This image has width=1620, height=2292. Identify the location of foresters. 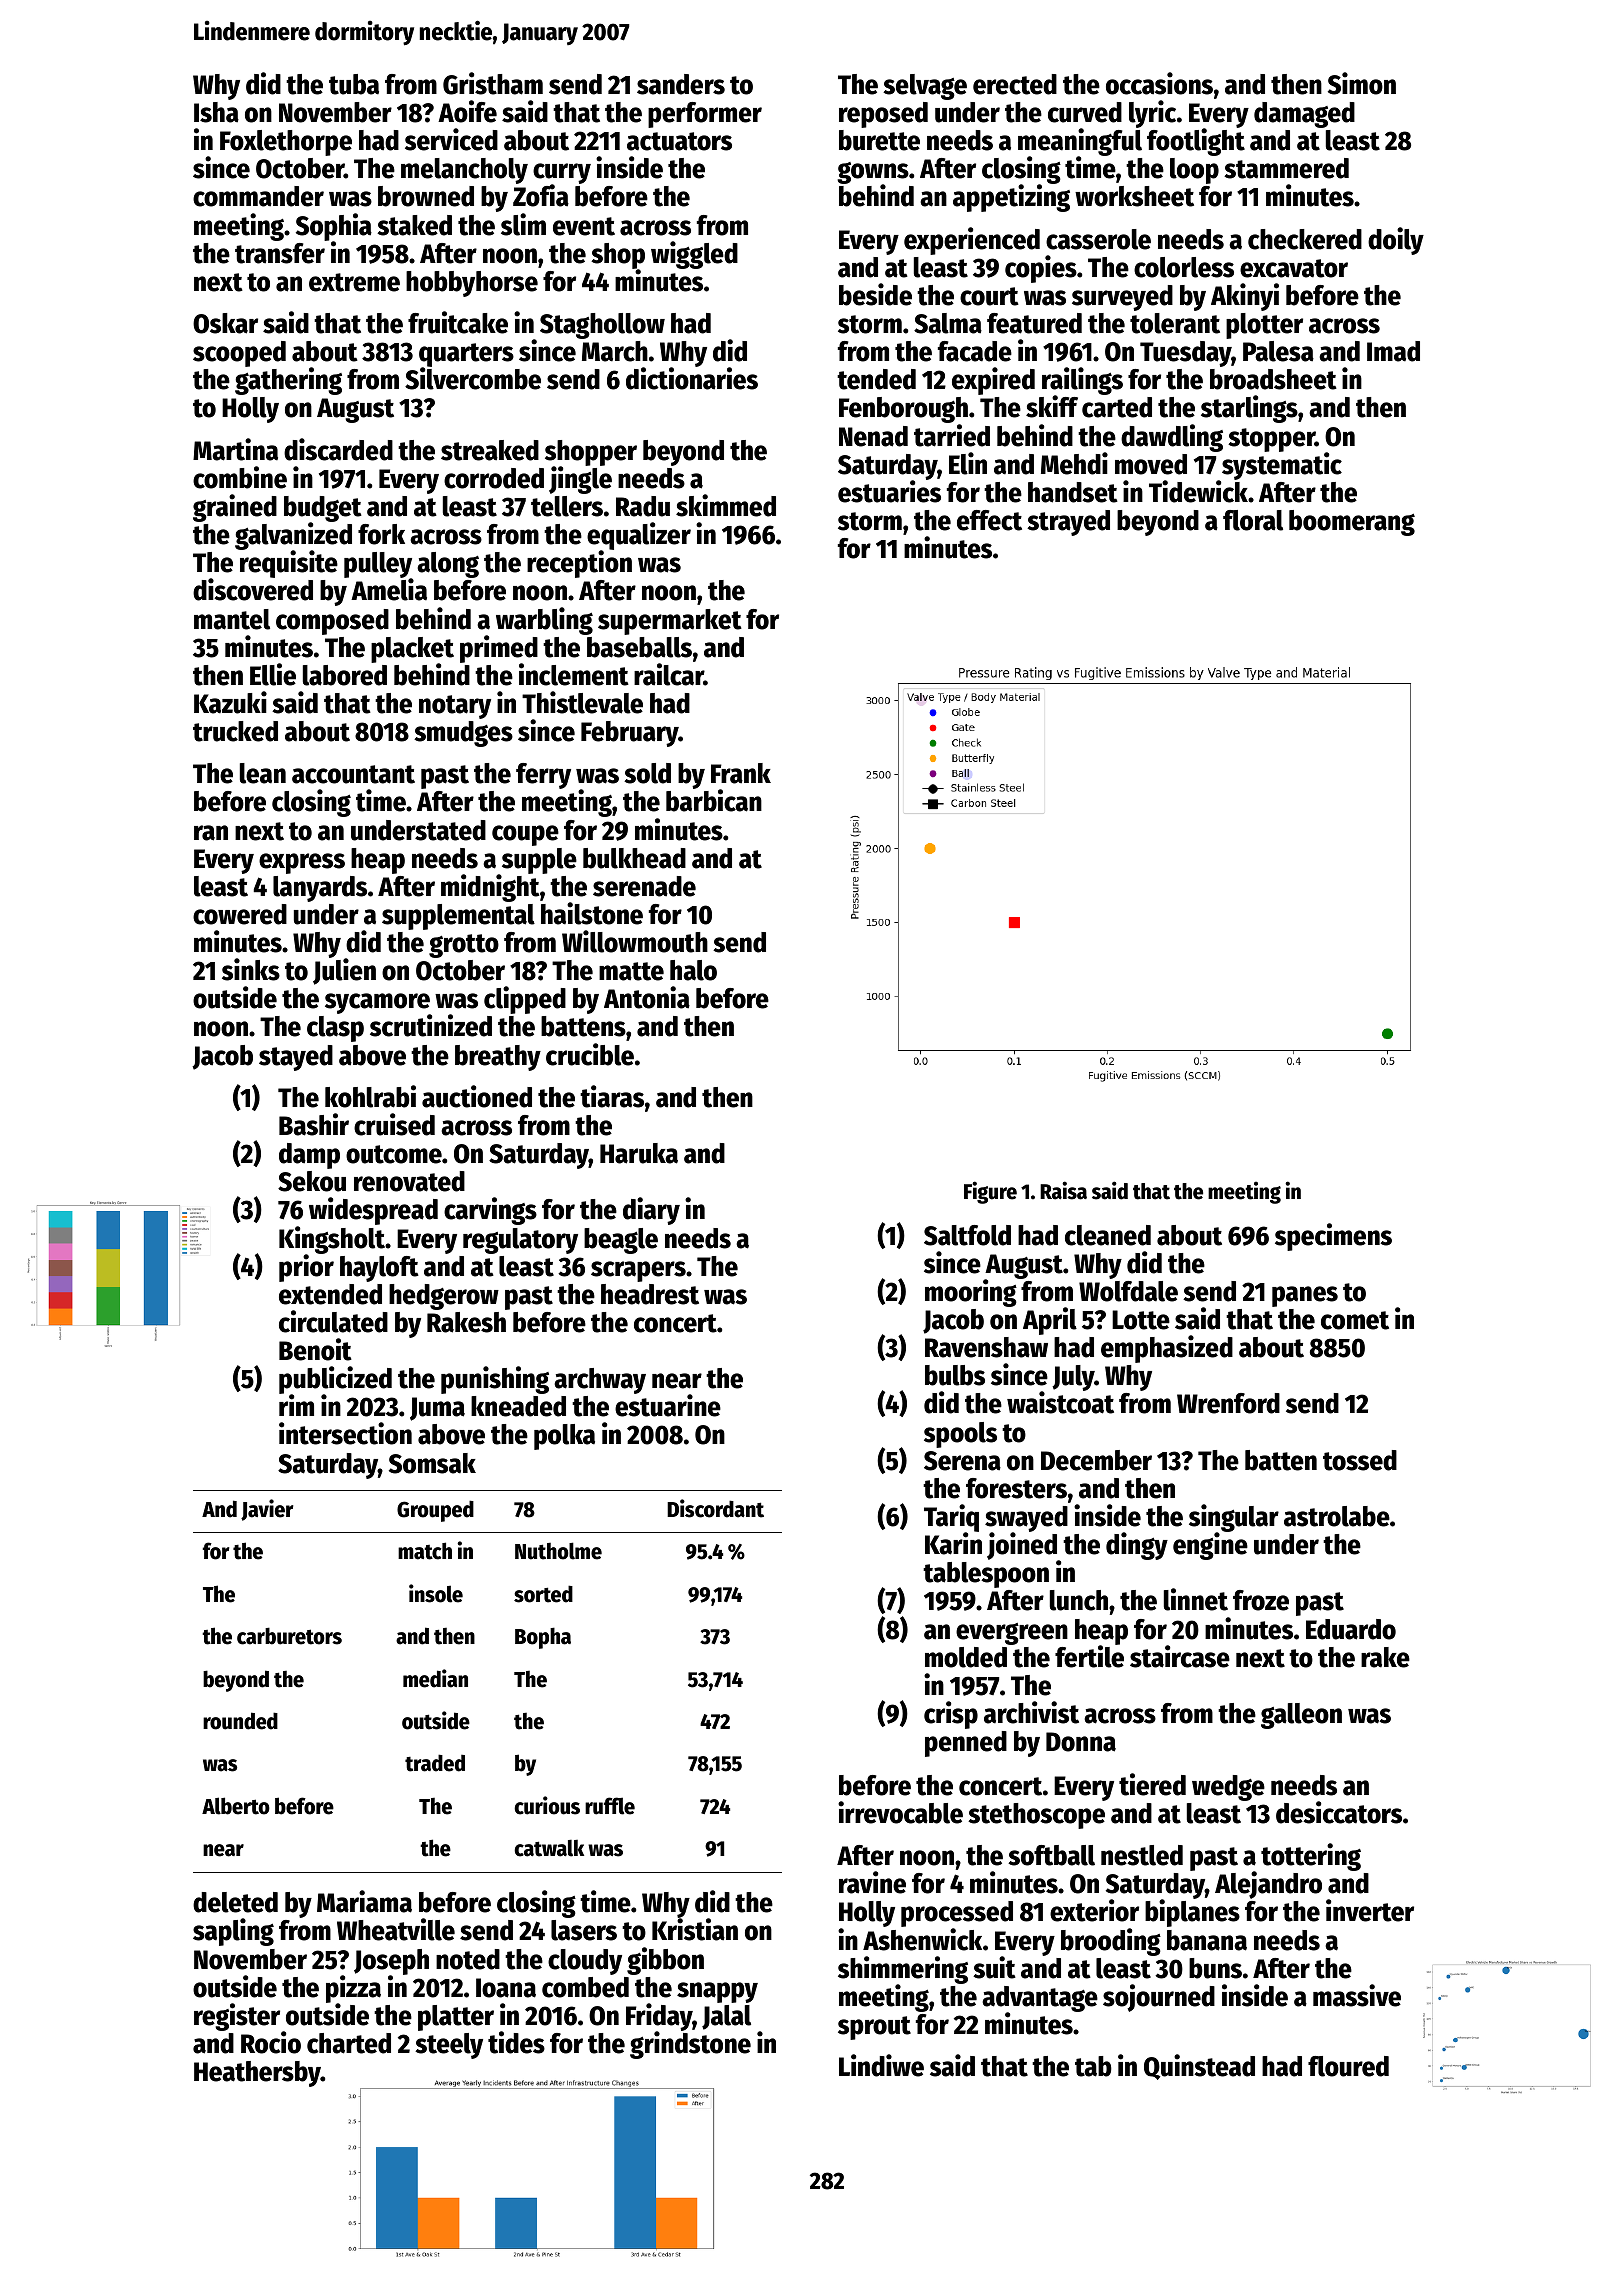
(1016, 1488).
